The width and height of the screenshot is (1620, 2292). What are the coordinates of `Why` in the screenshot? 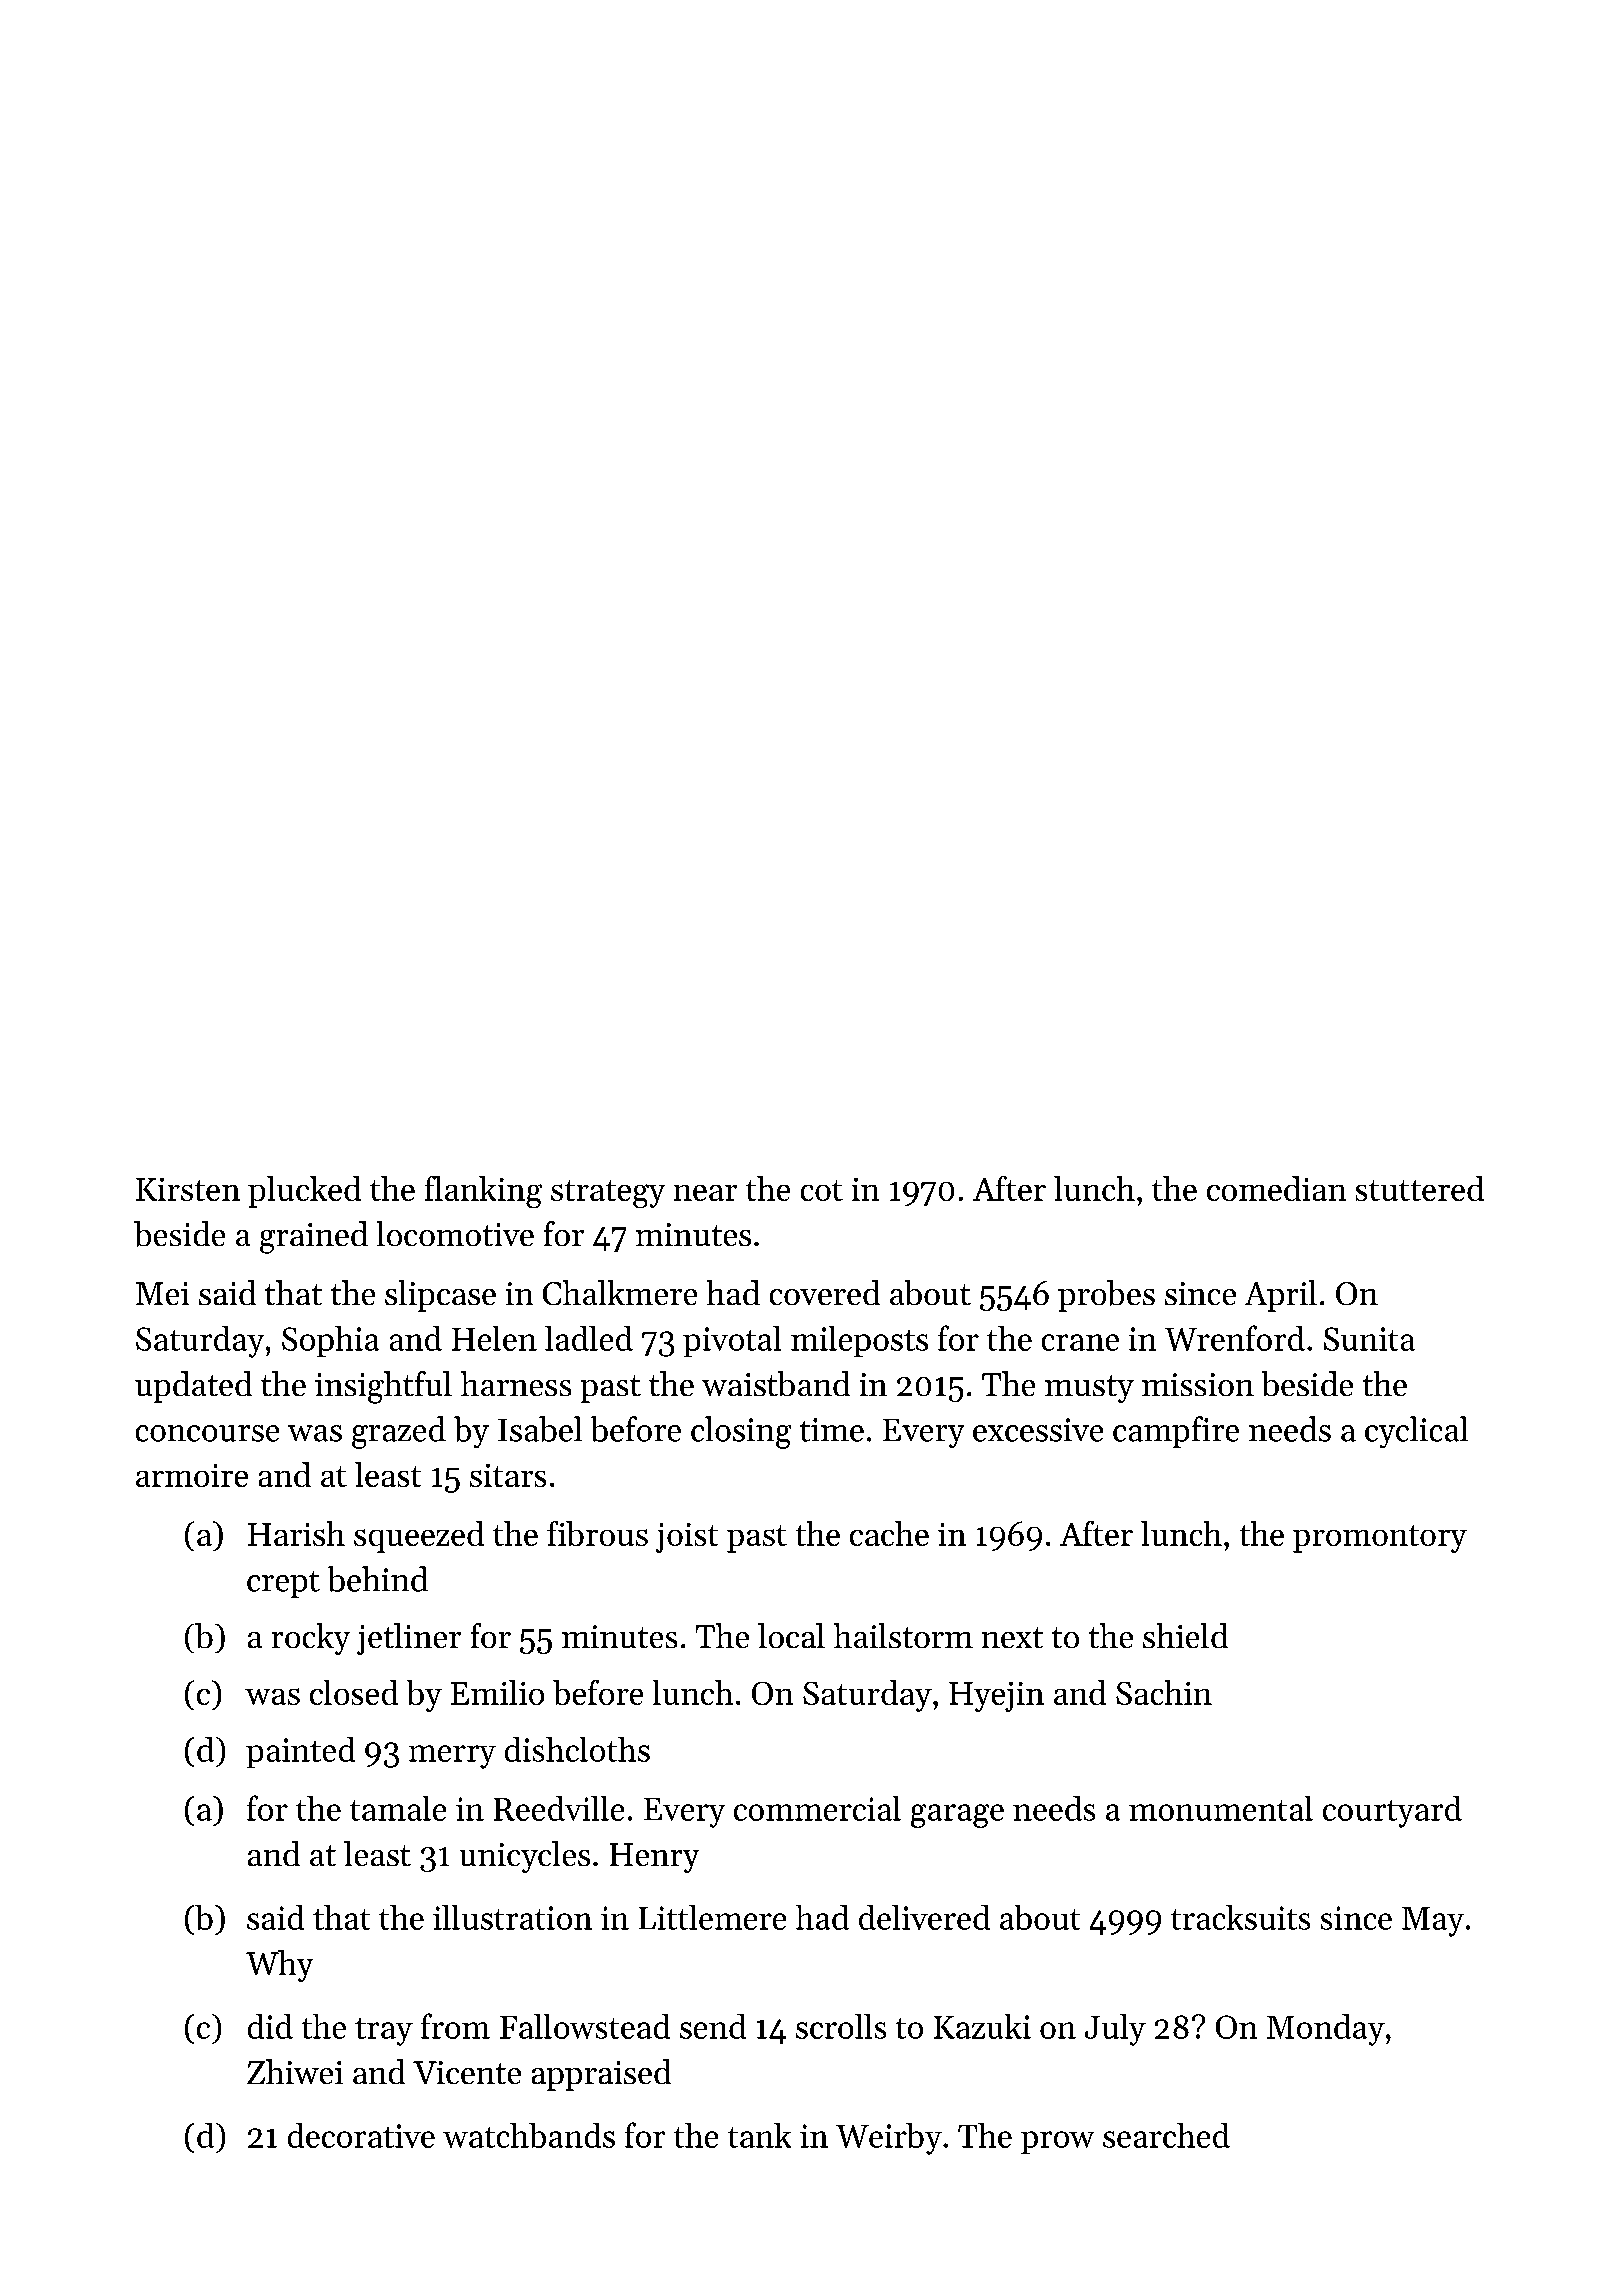 It's located at (279, 1966).
